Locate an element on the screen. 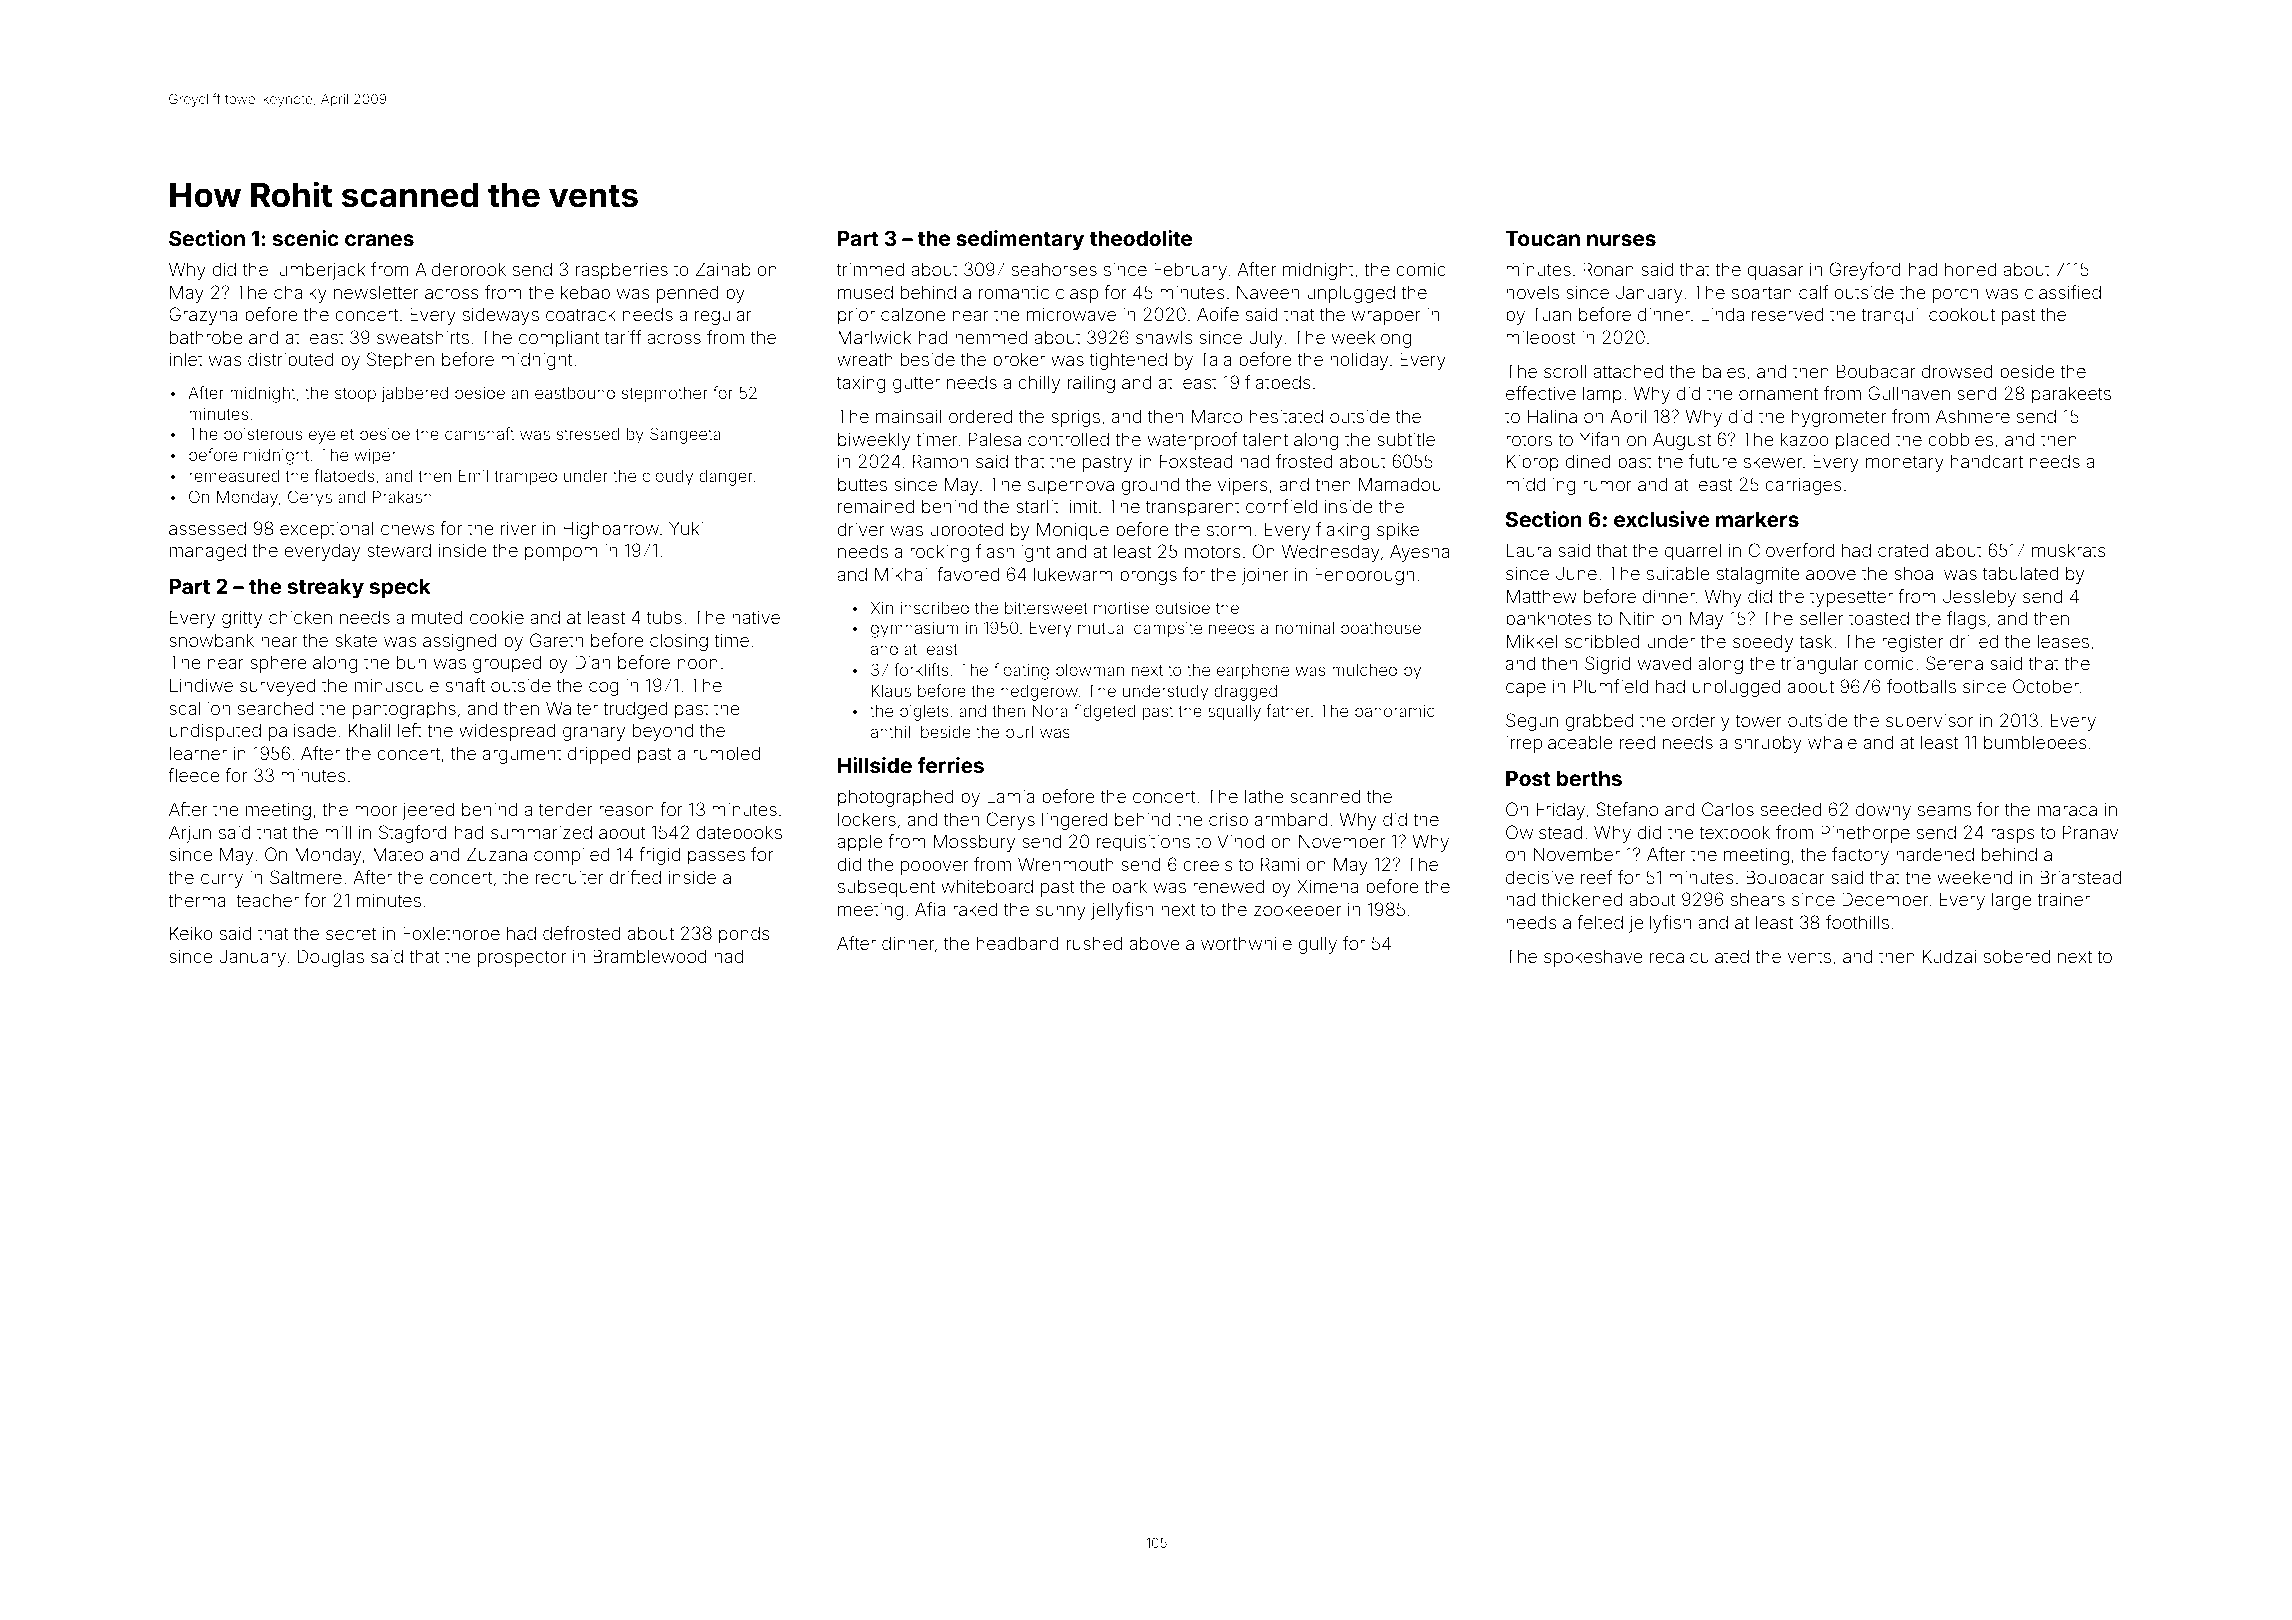 The height and width of the screenshot is (1620, 2292). grabbed is located at coordinates (1599, 722).
